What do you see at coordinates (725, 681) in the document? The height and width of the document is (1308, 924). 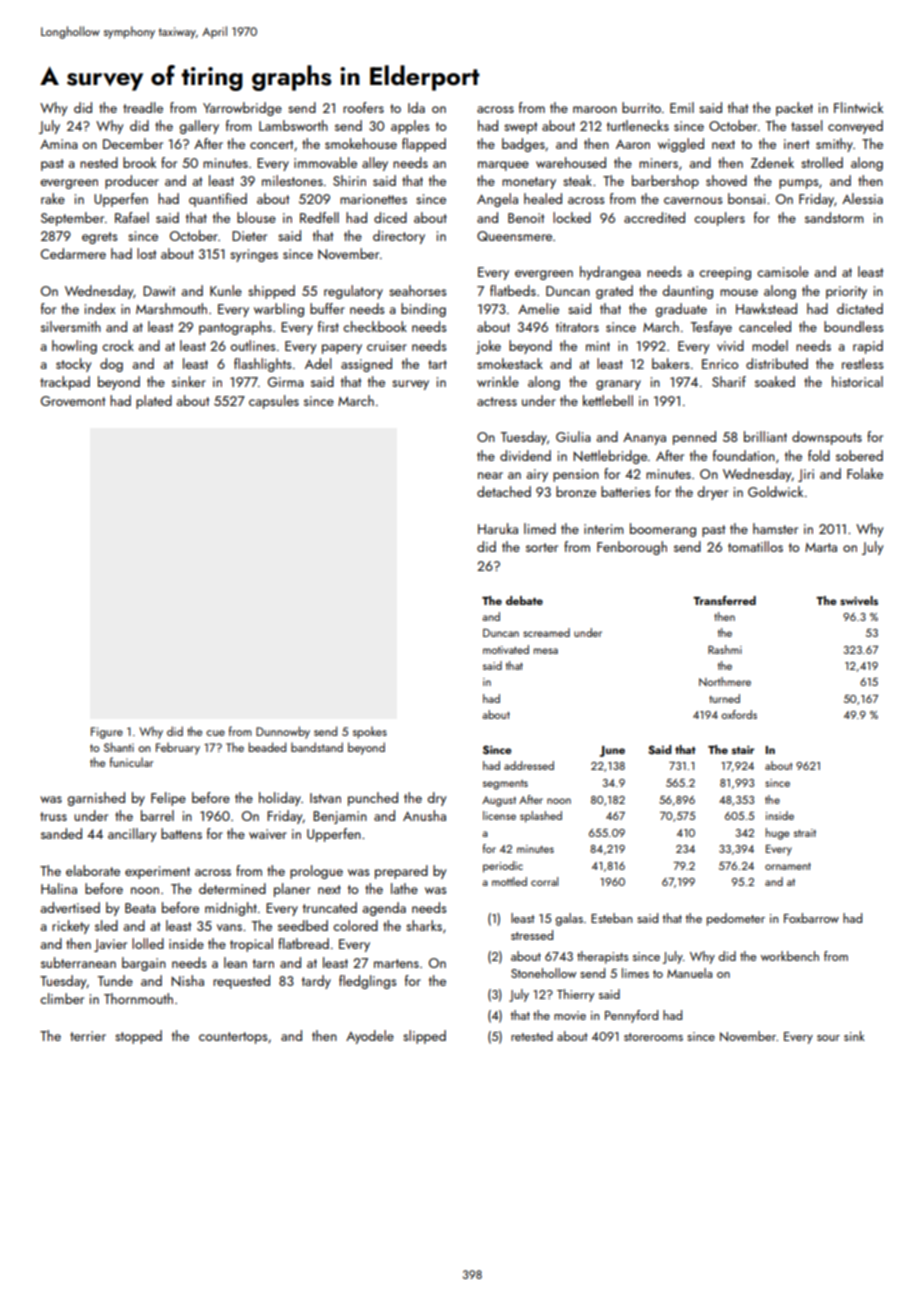 I see `Northmere` at bounding box center [725, 681].
